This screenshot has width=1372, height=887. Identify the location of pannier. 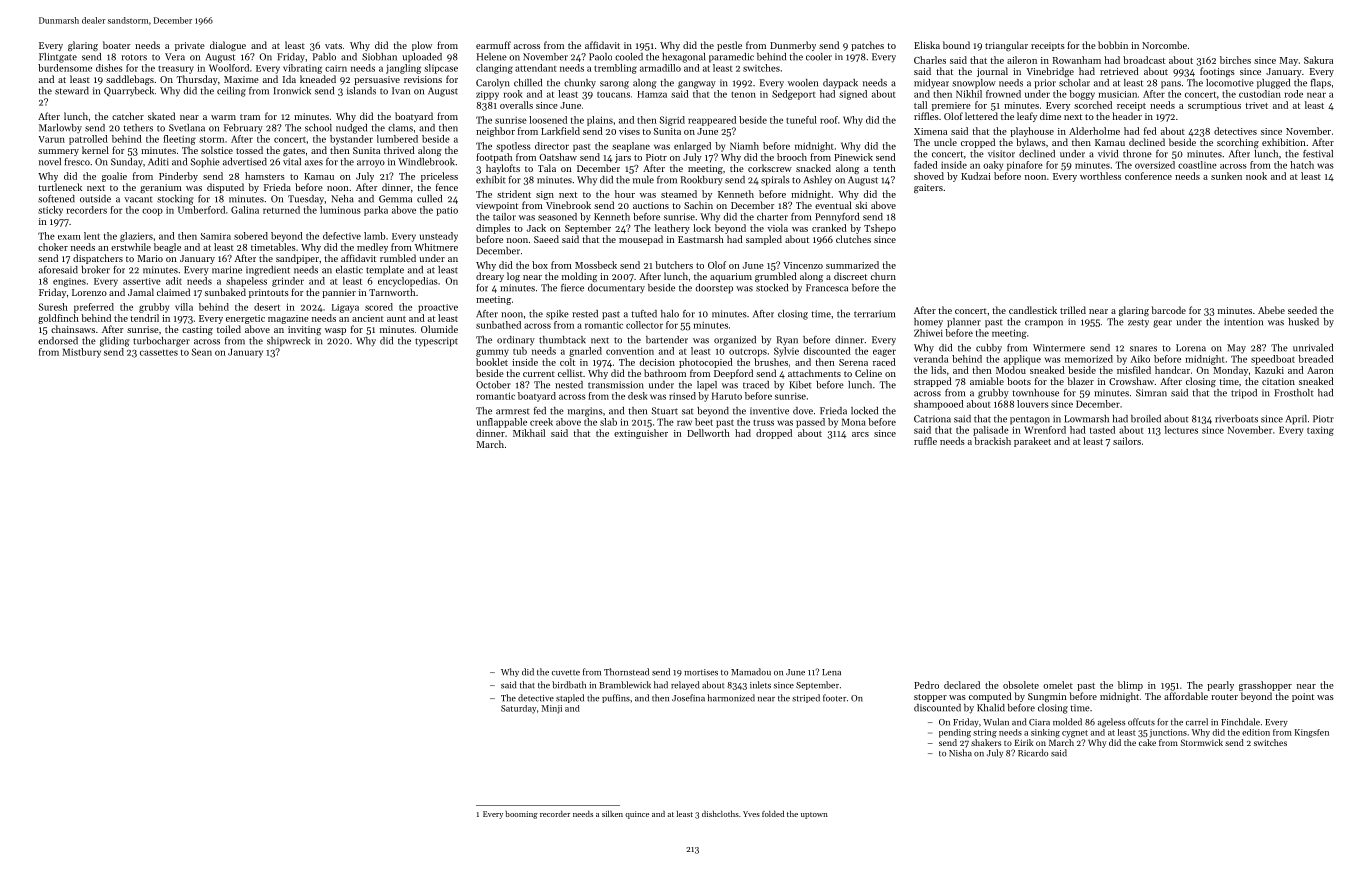
(339, 293).
